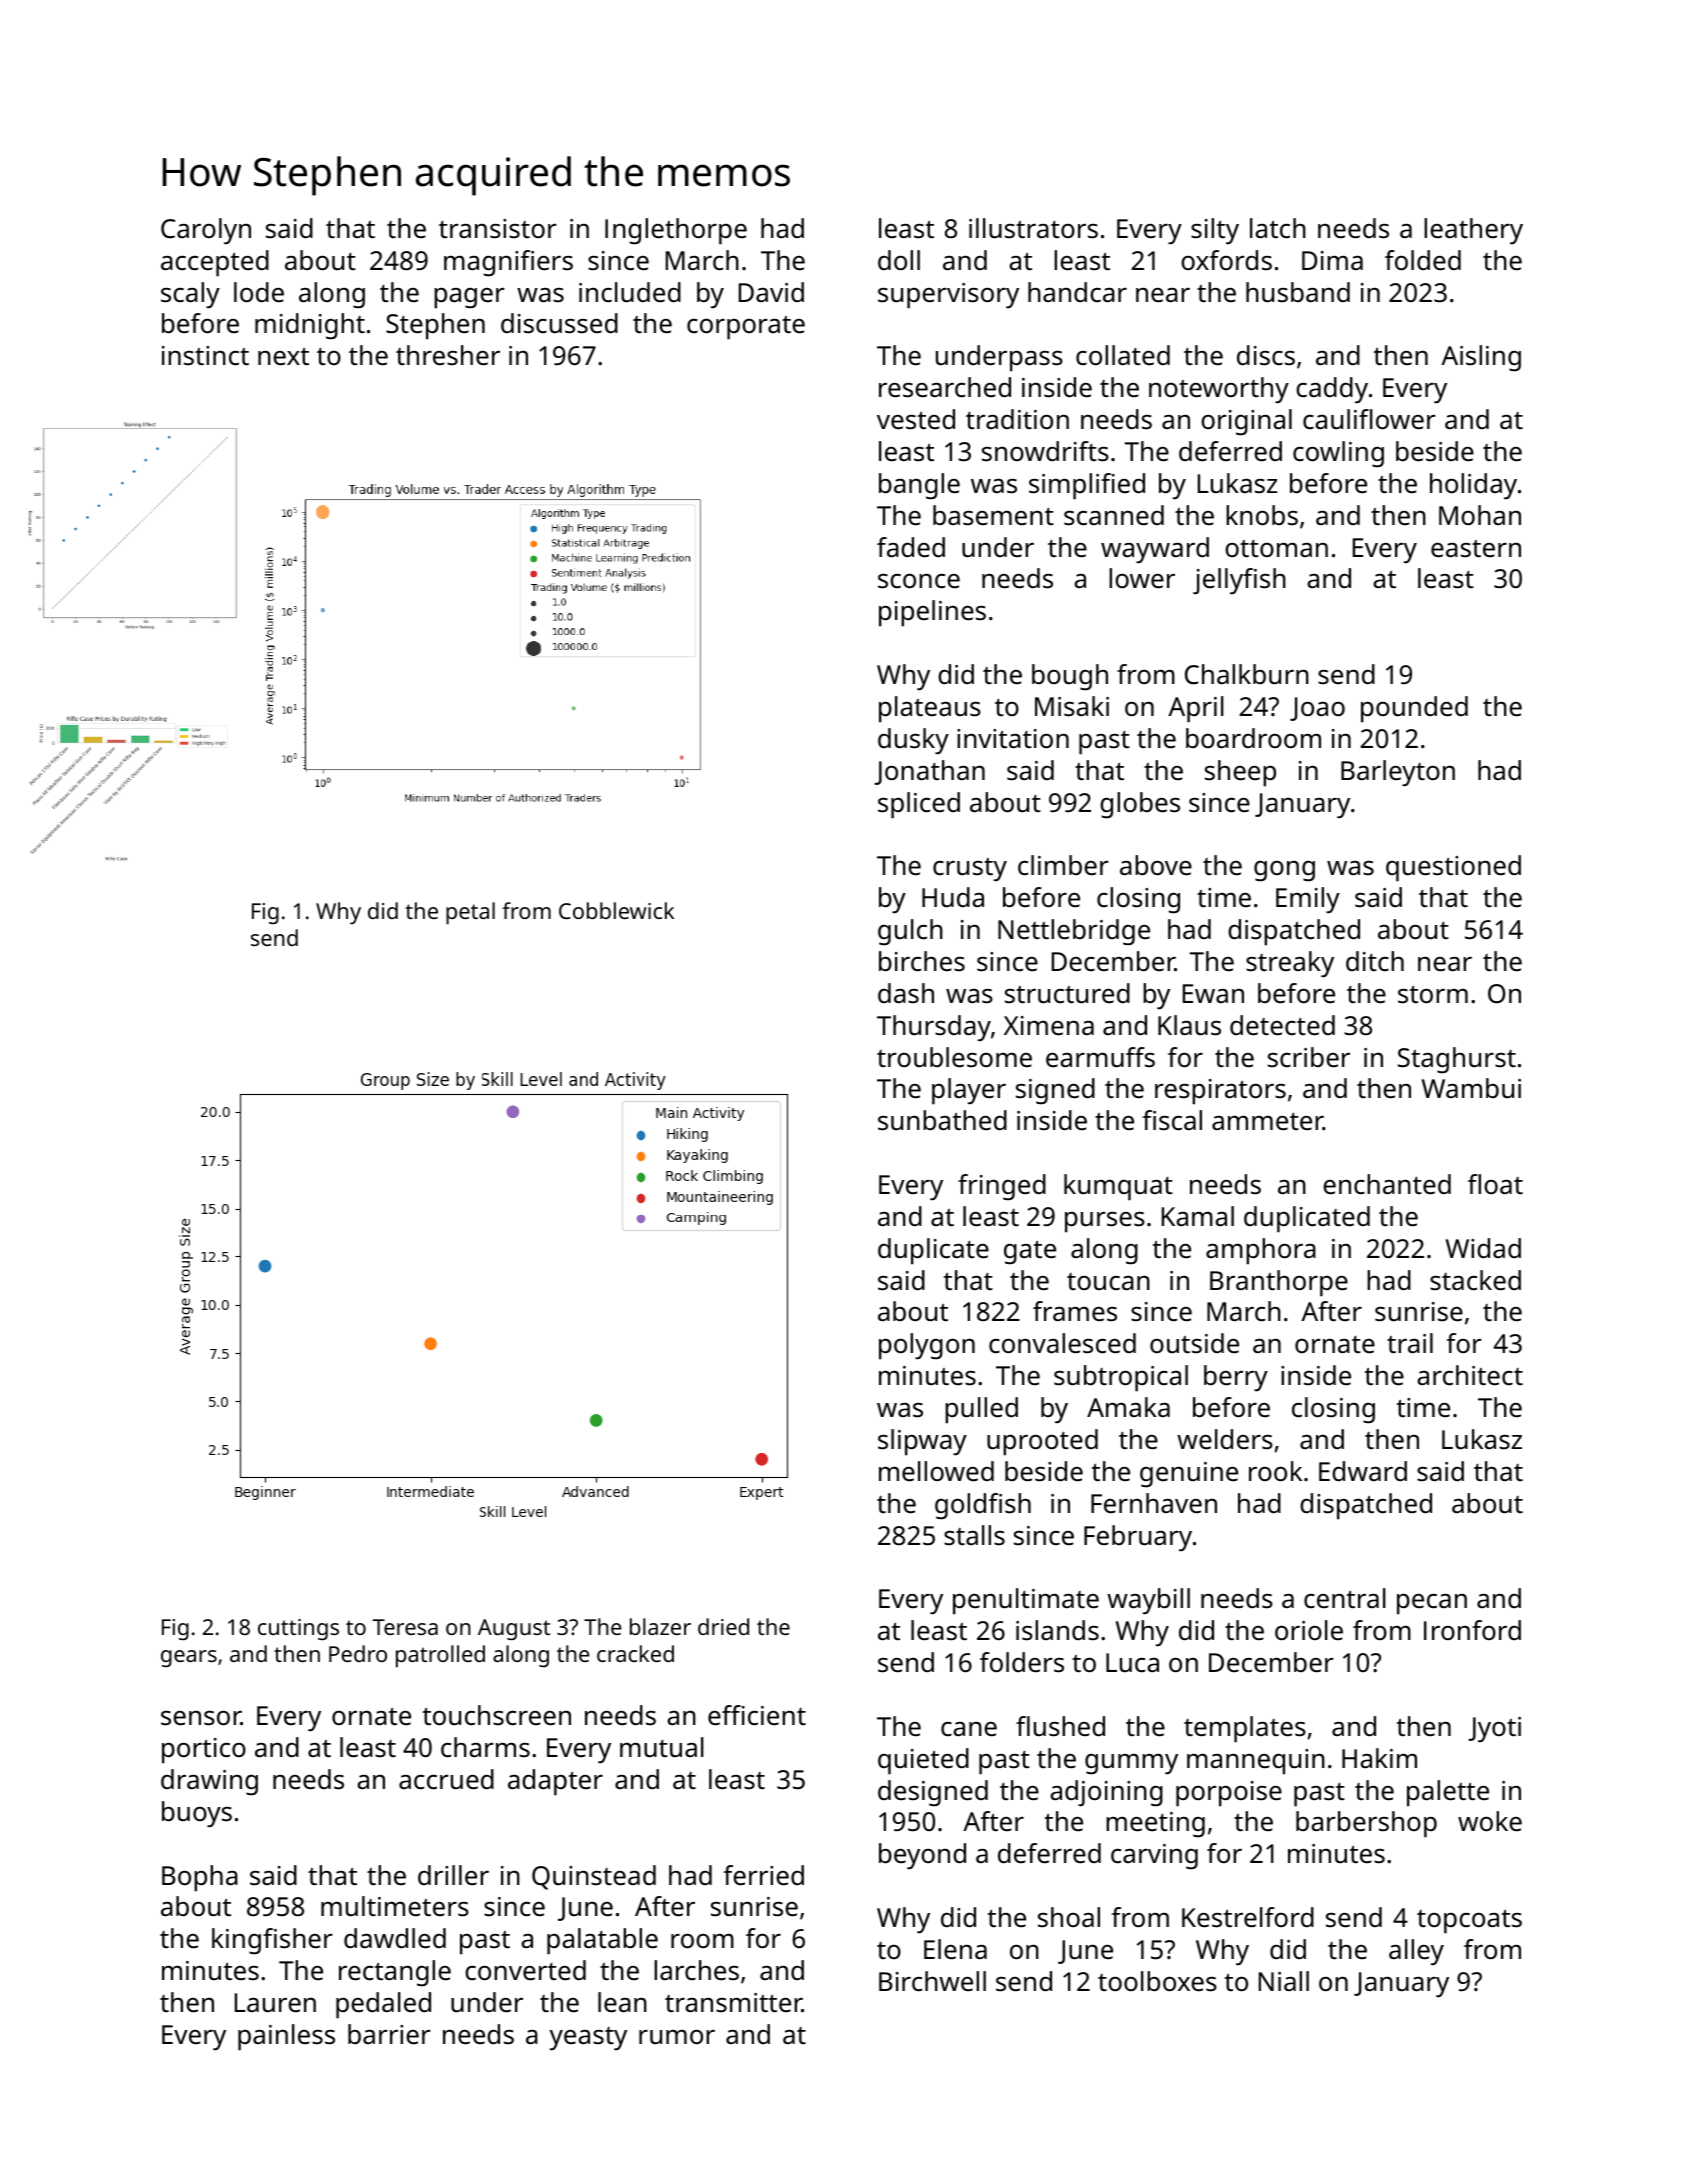  I want to click on Inglethorpe, so click(676, 231).
